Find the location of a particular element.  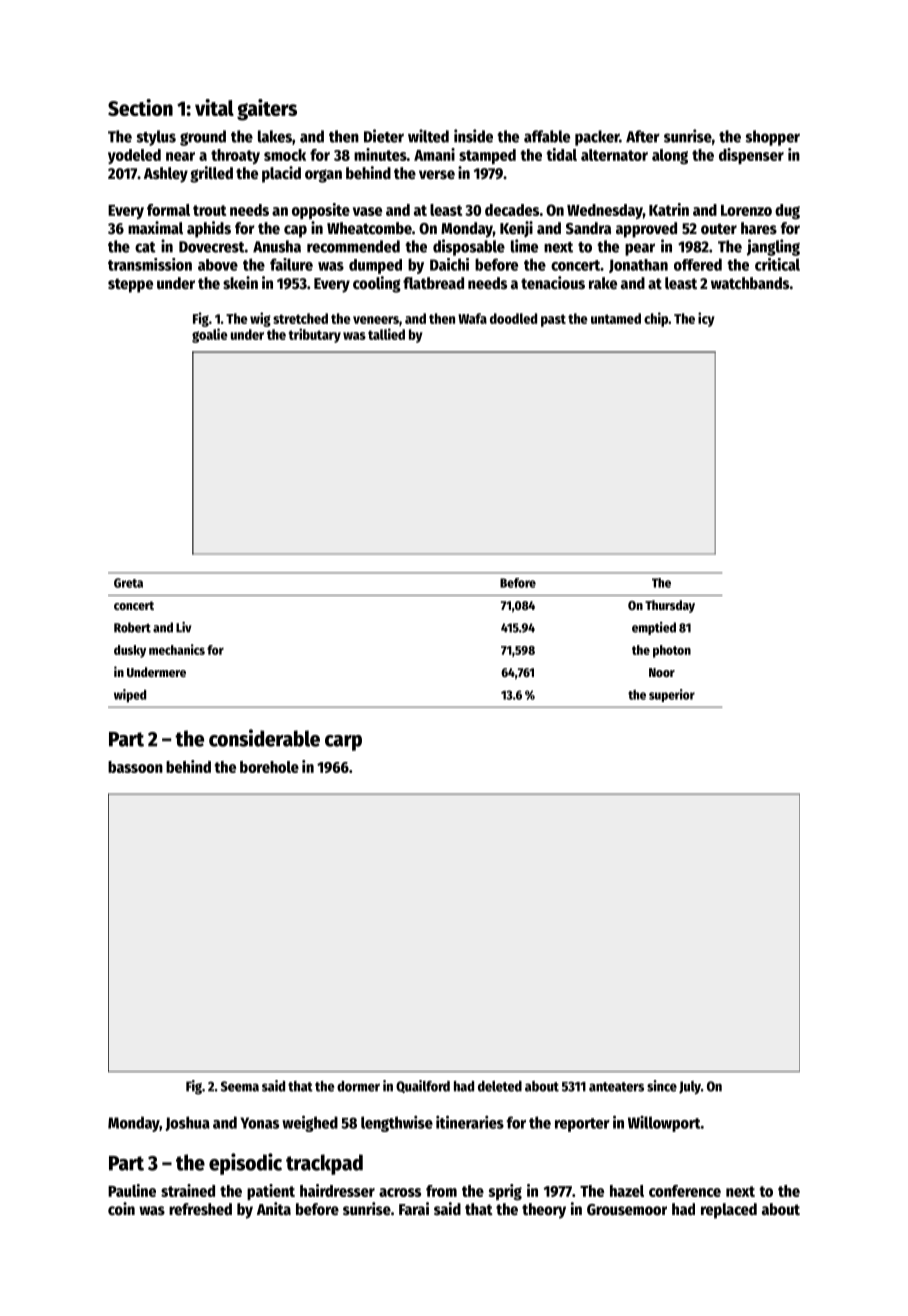

Wheatcombe is located at coordinates (369, 228).
